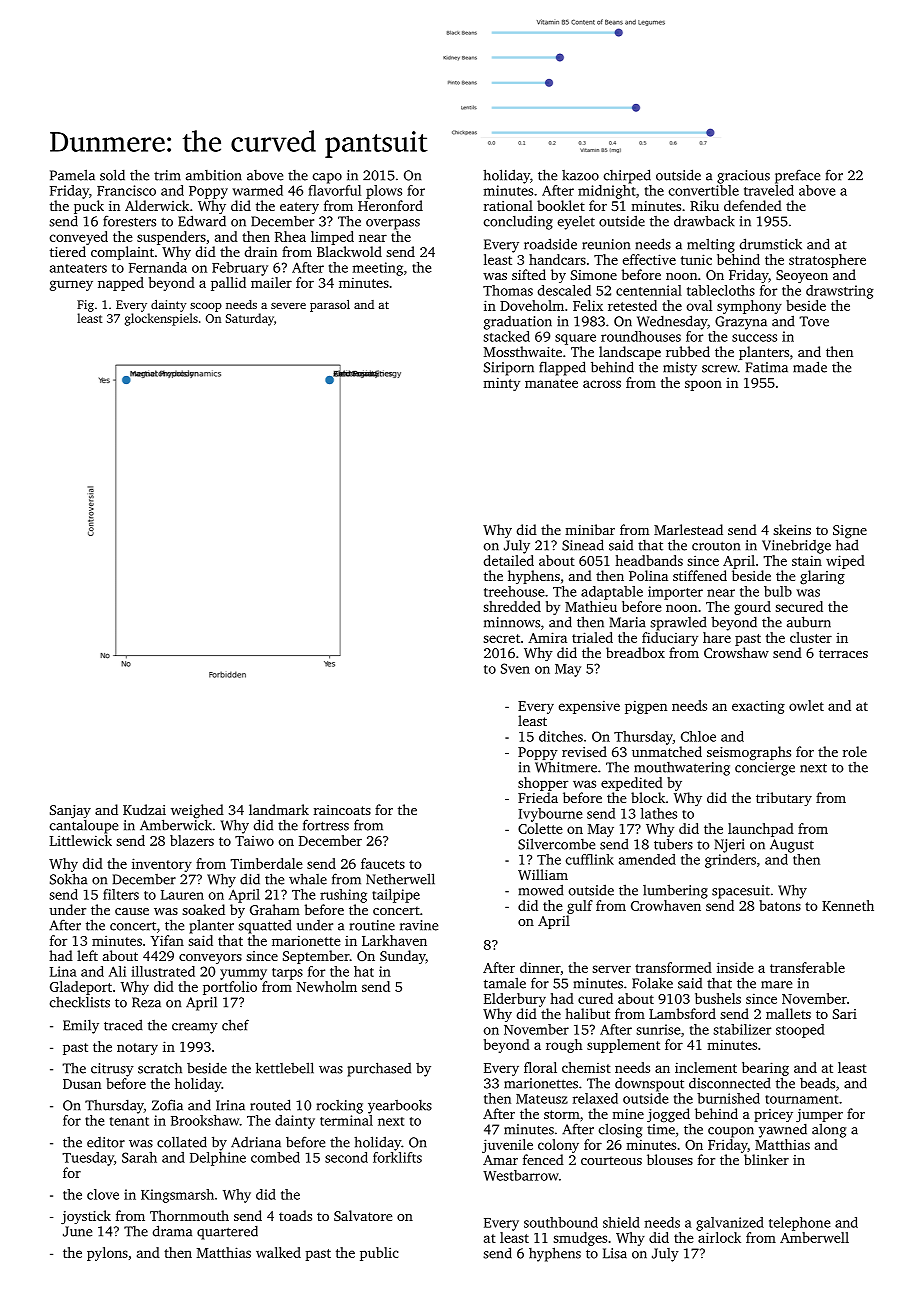  Describe the element at coordinates (379, 1254) in the screenshot. I see `public` at that location.
